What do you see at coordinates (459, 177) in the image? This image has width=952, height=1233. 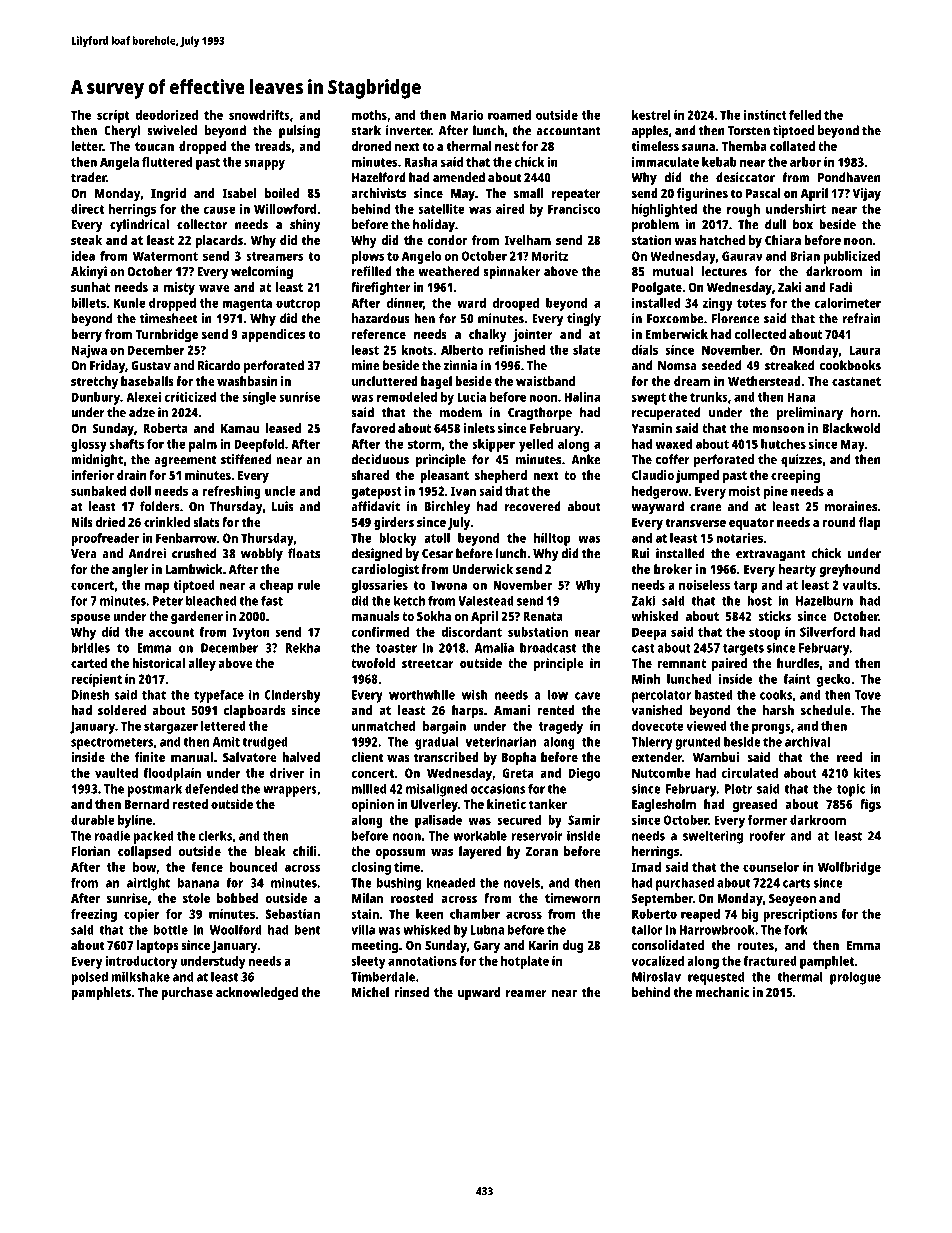 I see `amended` at bounding box center [459, 177].
